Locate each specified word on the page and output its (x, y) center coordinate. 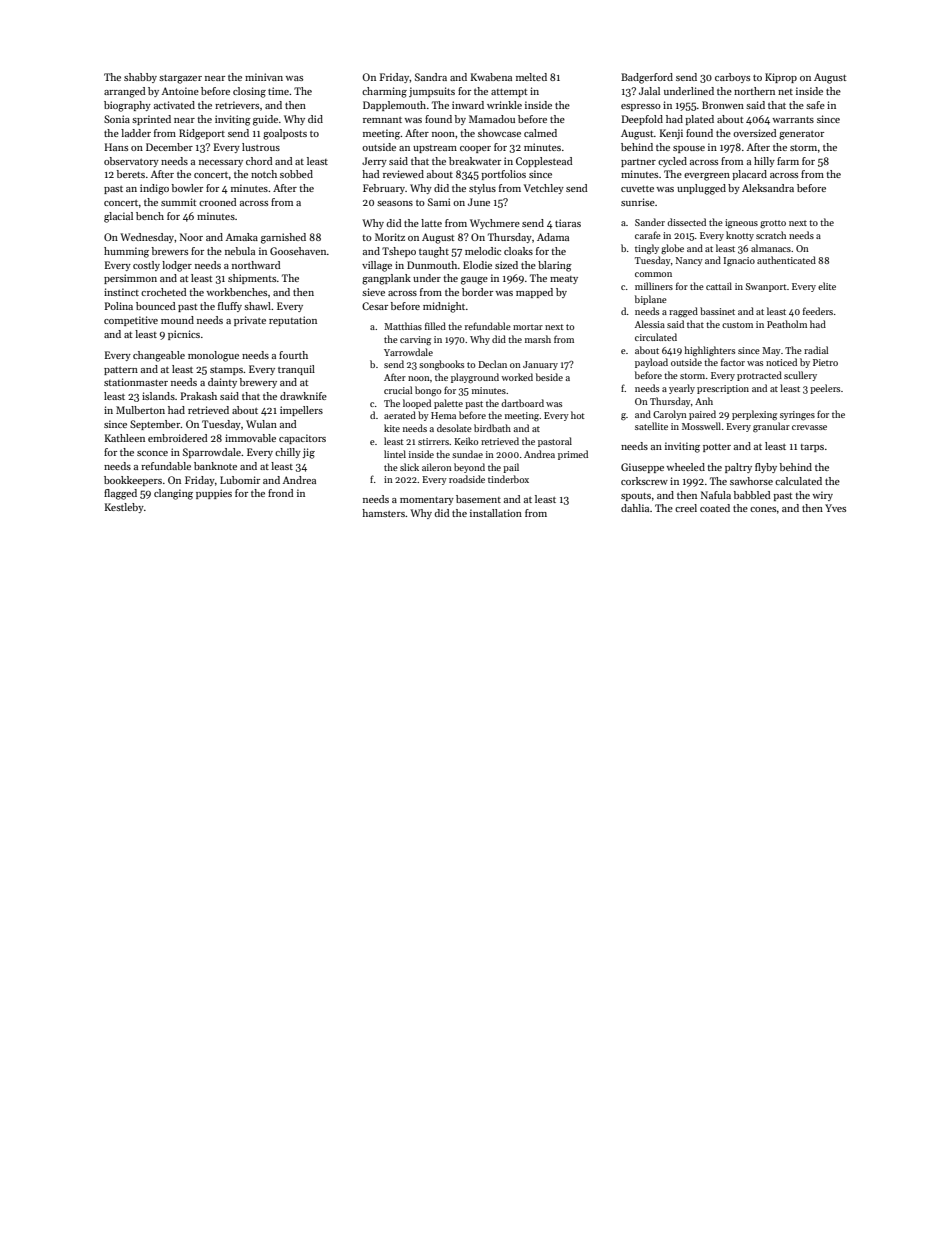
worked (517, 377)
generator (801, 135)
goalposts (285, 134)
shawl (257, 306)
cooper (475, 149)
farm (788, 161)
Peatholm (787, 324)
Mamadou (492, 119)
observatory (131, 162)
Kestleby (124, 508)
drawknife (303, 396)
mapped (534, 293)
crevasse (809, 427)
